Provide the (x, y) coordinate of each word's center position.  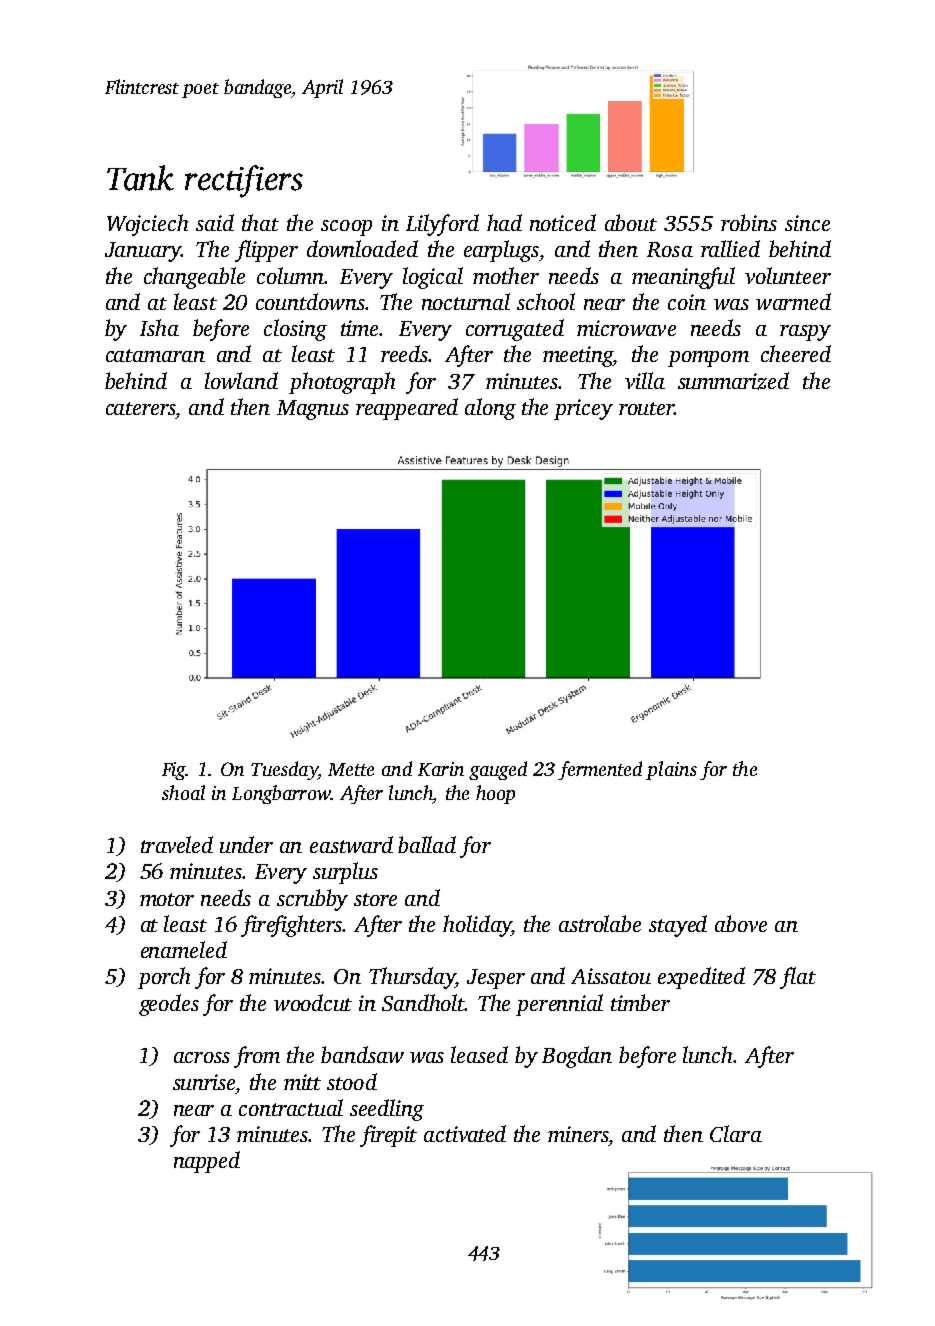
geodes (169, 1005)
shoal (183, 792)
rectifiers (244, 181)
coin (687, 302)
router (646, 408)
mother (506, 275)
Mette (351, 769)
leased (479, 1054)
